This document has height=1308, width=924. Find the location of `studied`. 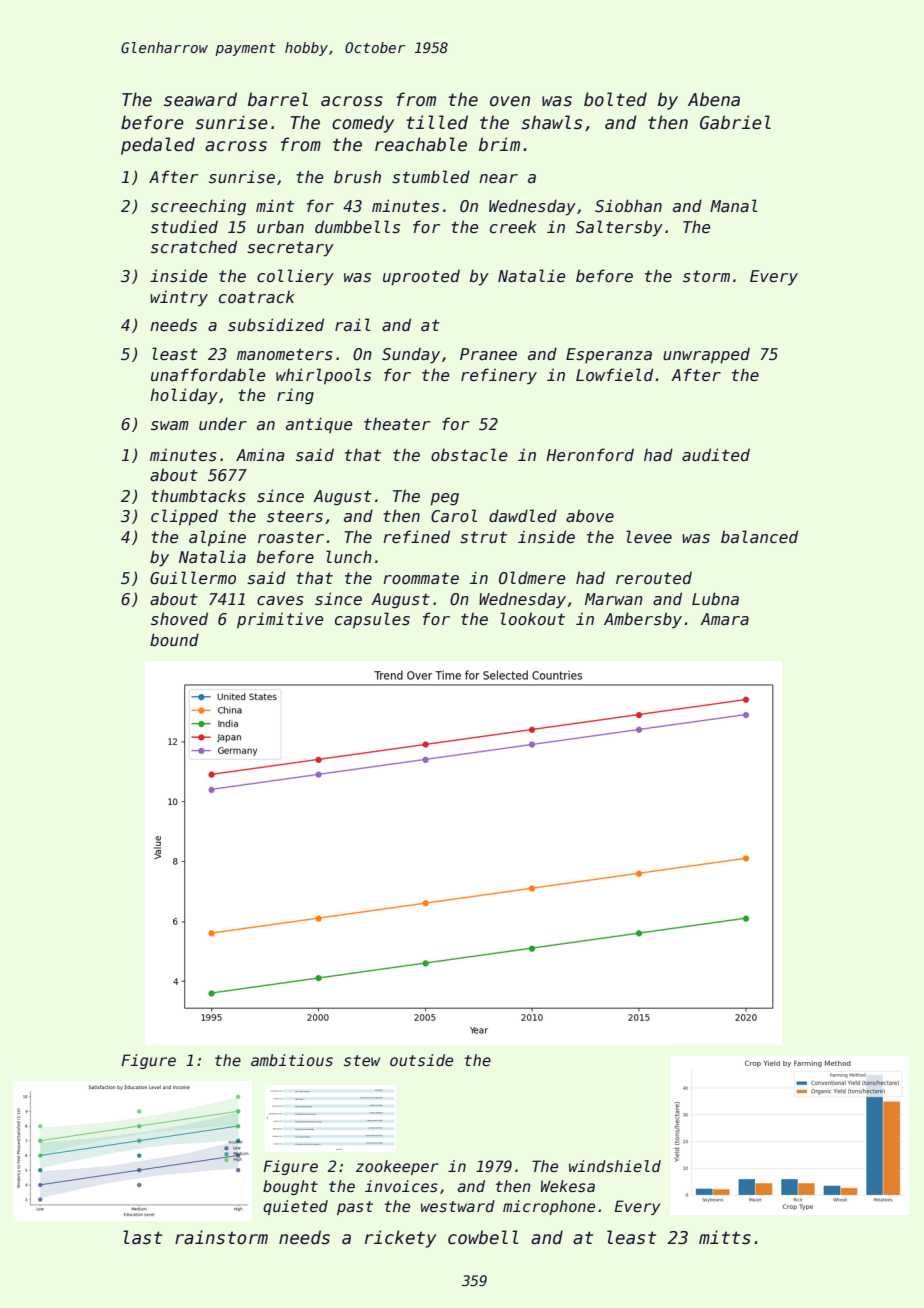

studied is located at coordinates (184, 227).
